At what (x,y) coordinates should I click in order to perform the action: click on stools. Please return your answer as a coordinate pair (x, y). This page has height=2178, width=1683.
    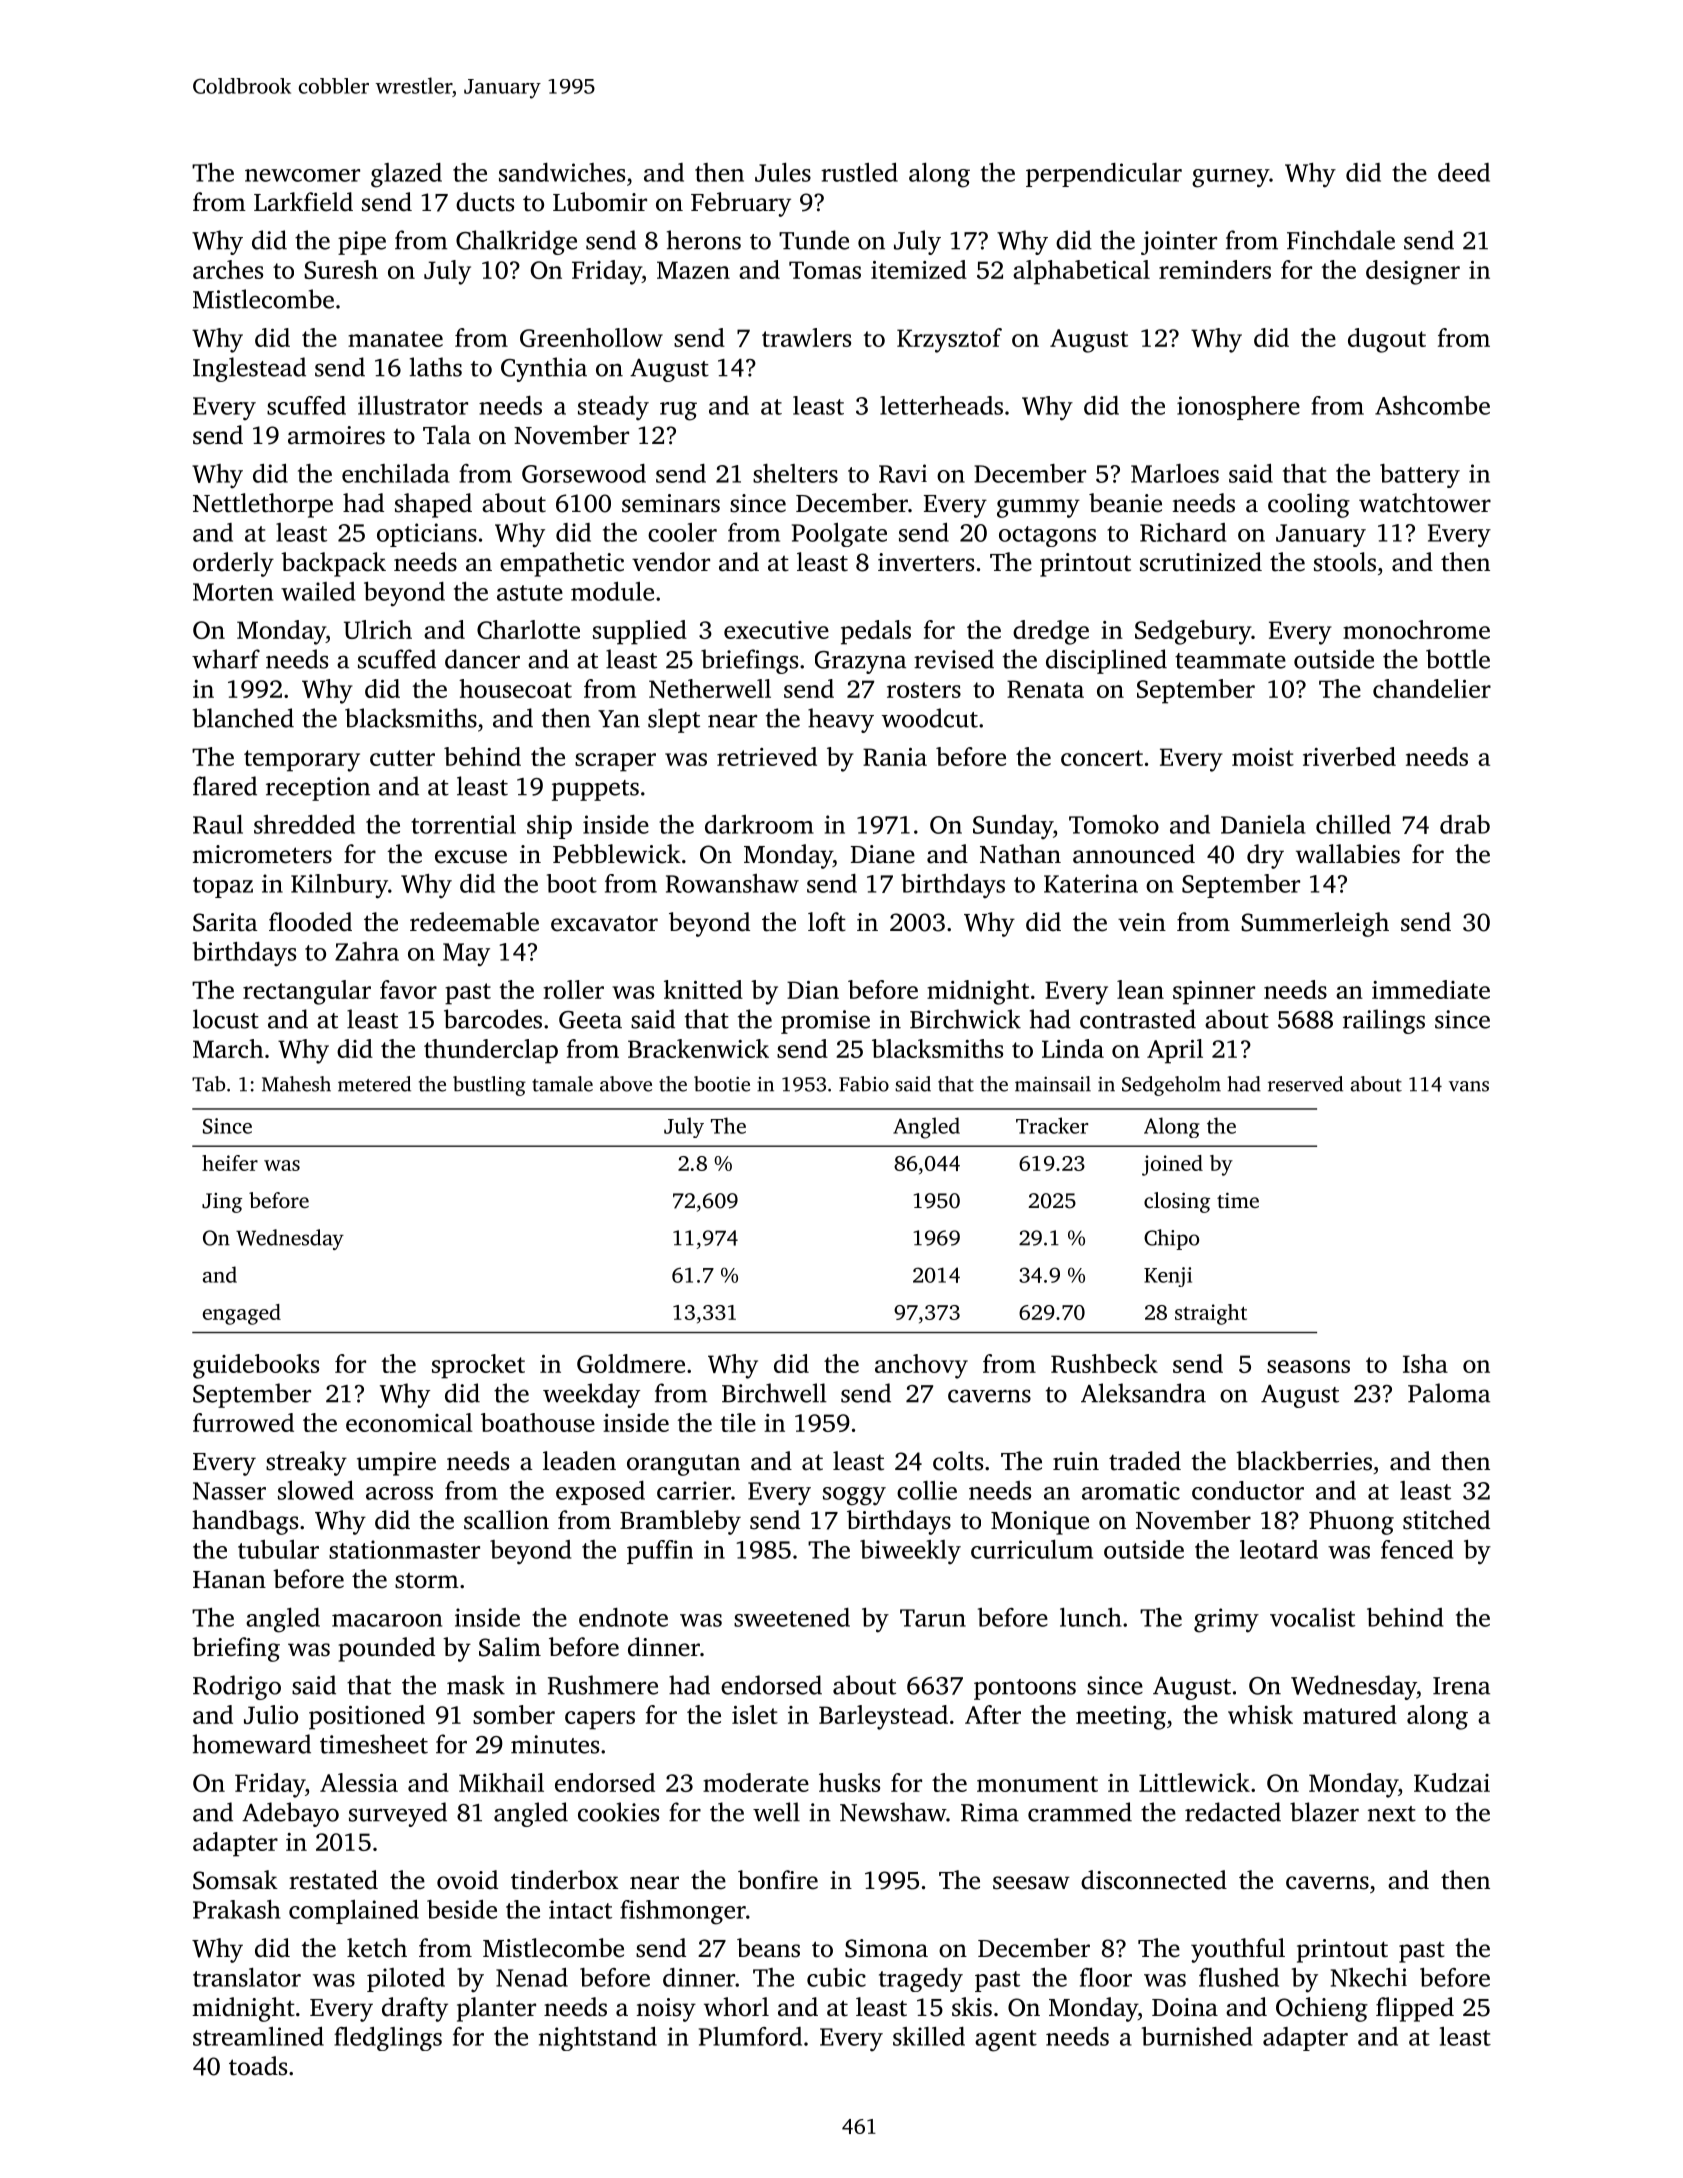
    Looking at the image, I should click on (1345, 562).
